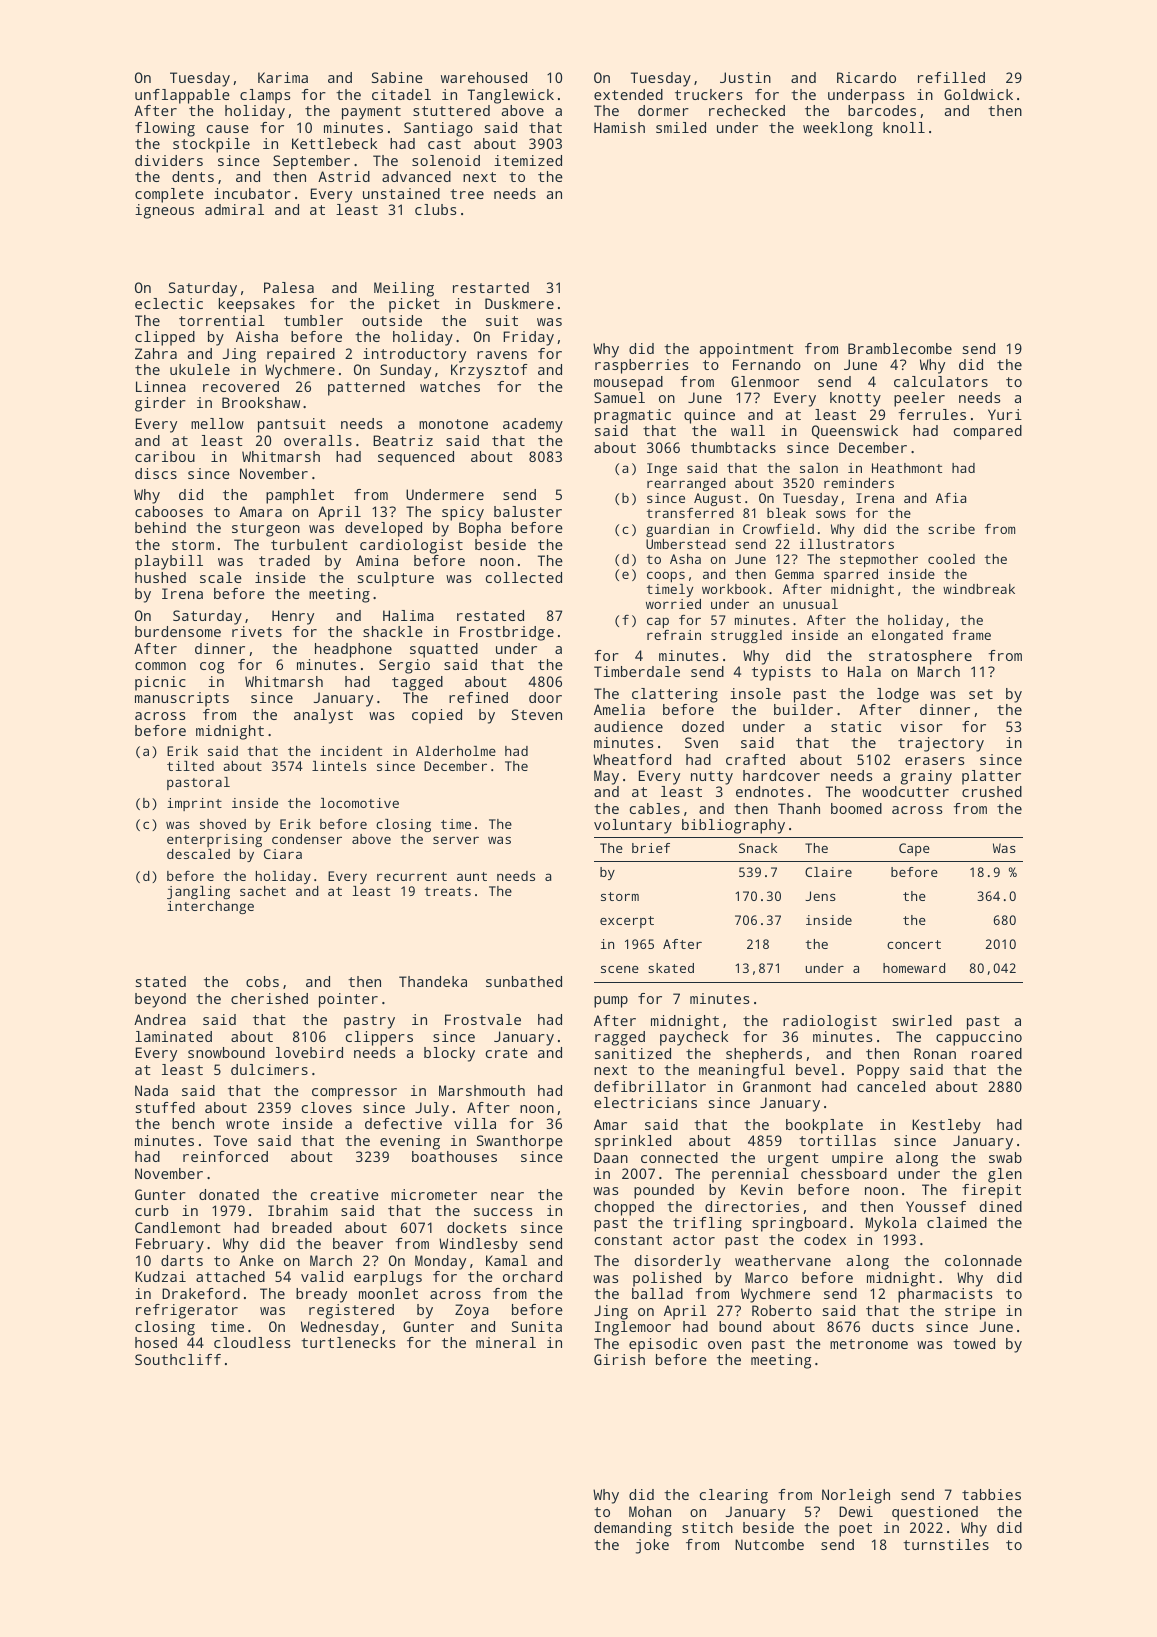 This document has width=1157, height=1637. Describe the element at coordinates (624, 1208) in the document. I see `chopped` at that location.
